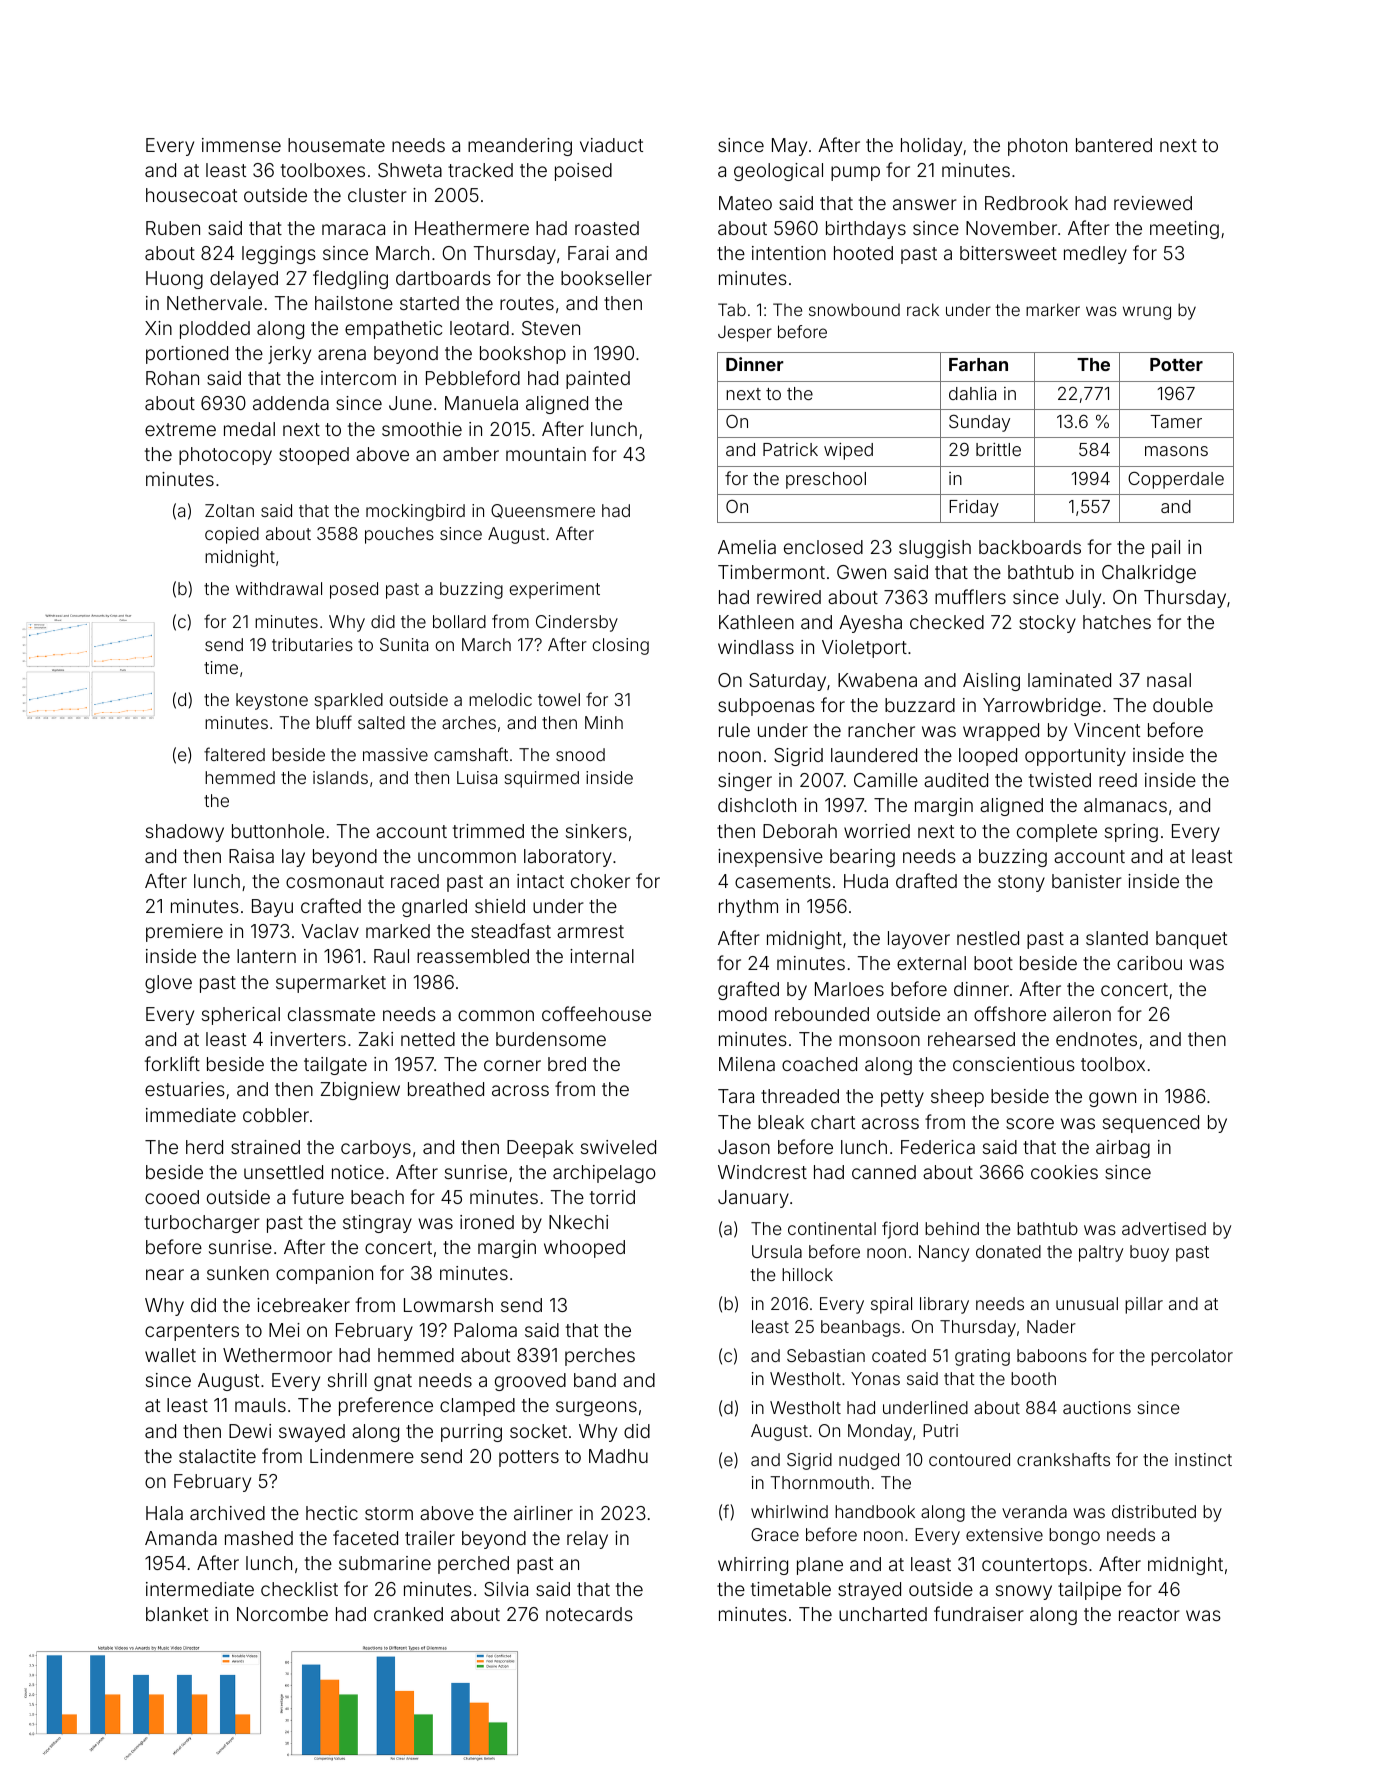  What do you see at coordinates (944, 1253) in the screenshot?
I see `Nancy` at bounding box center [944, 1253].
